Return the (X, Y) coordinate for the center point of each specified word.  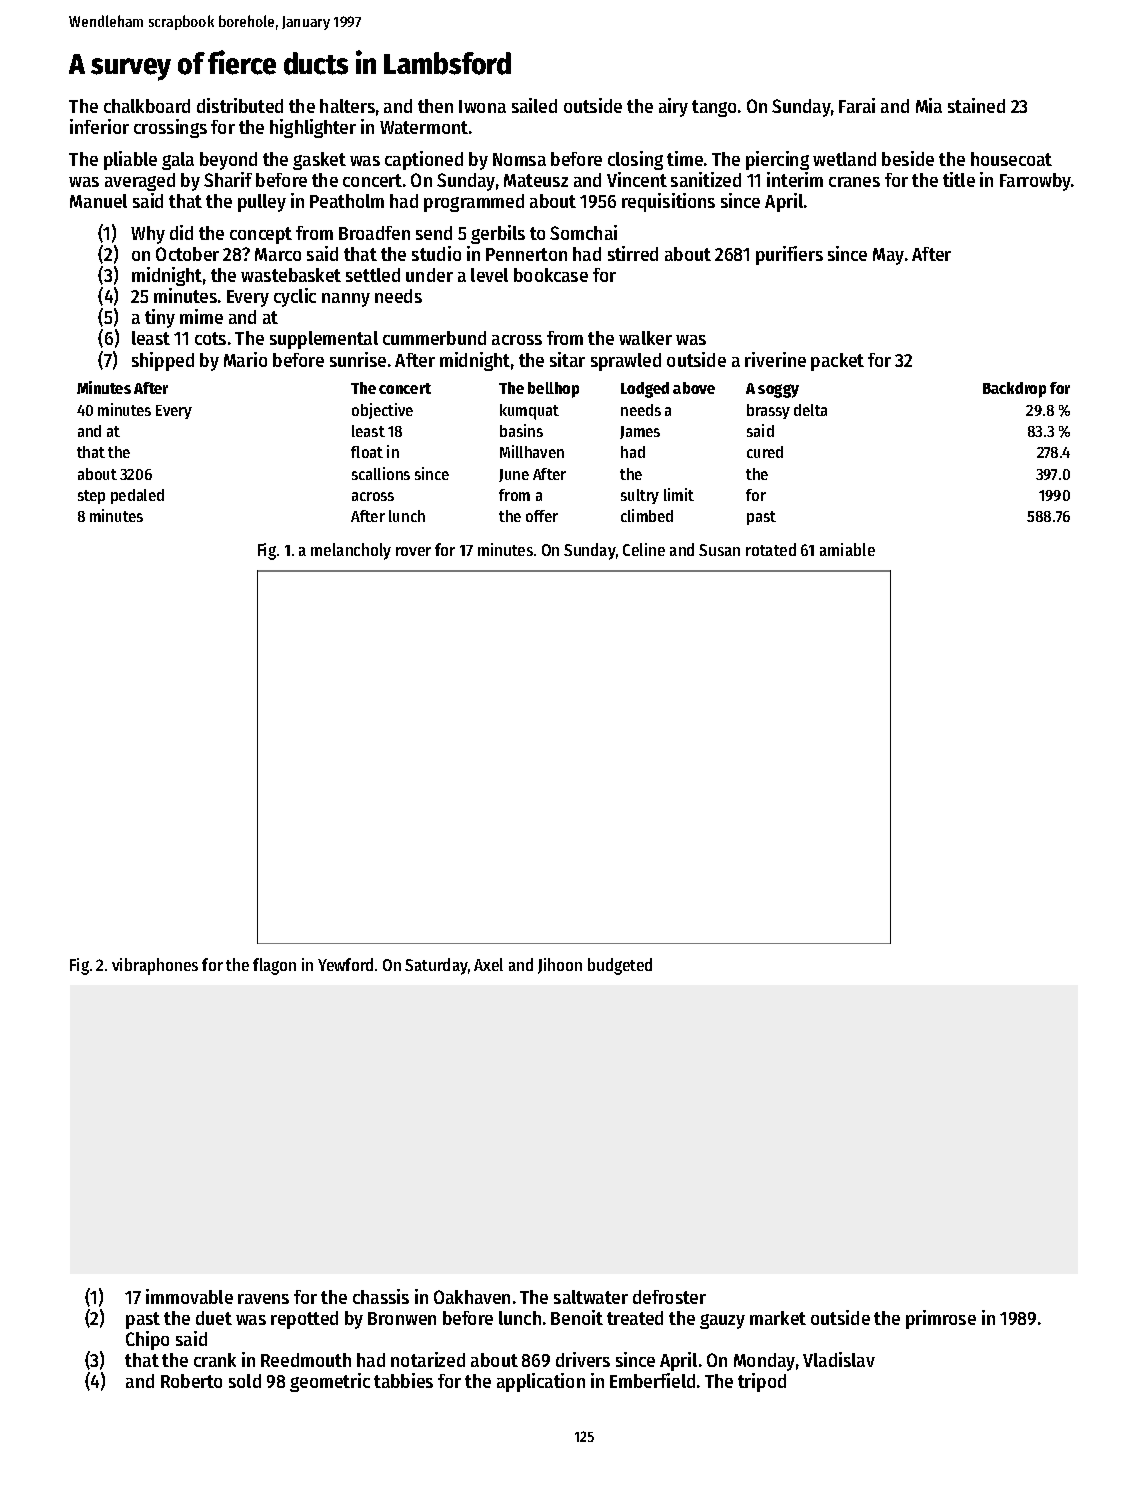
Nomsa (519, 159)
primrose (941, 1319)
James (640, 432)
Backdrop (1014, 390)
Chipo (147, 1340)
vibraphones (155, 966)
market (778, 1318)
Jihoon (560, 966)
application (541, 1382)
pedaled (137, 496)
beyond (228, 161)
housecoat (1011, 159)
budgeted (620, 966)
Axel (488, 964)
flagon (274, 966)
